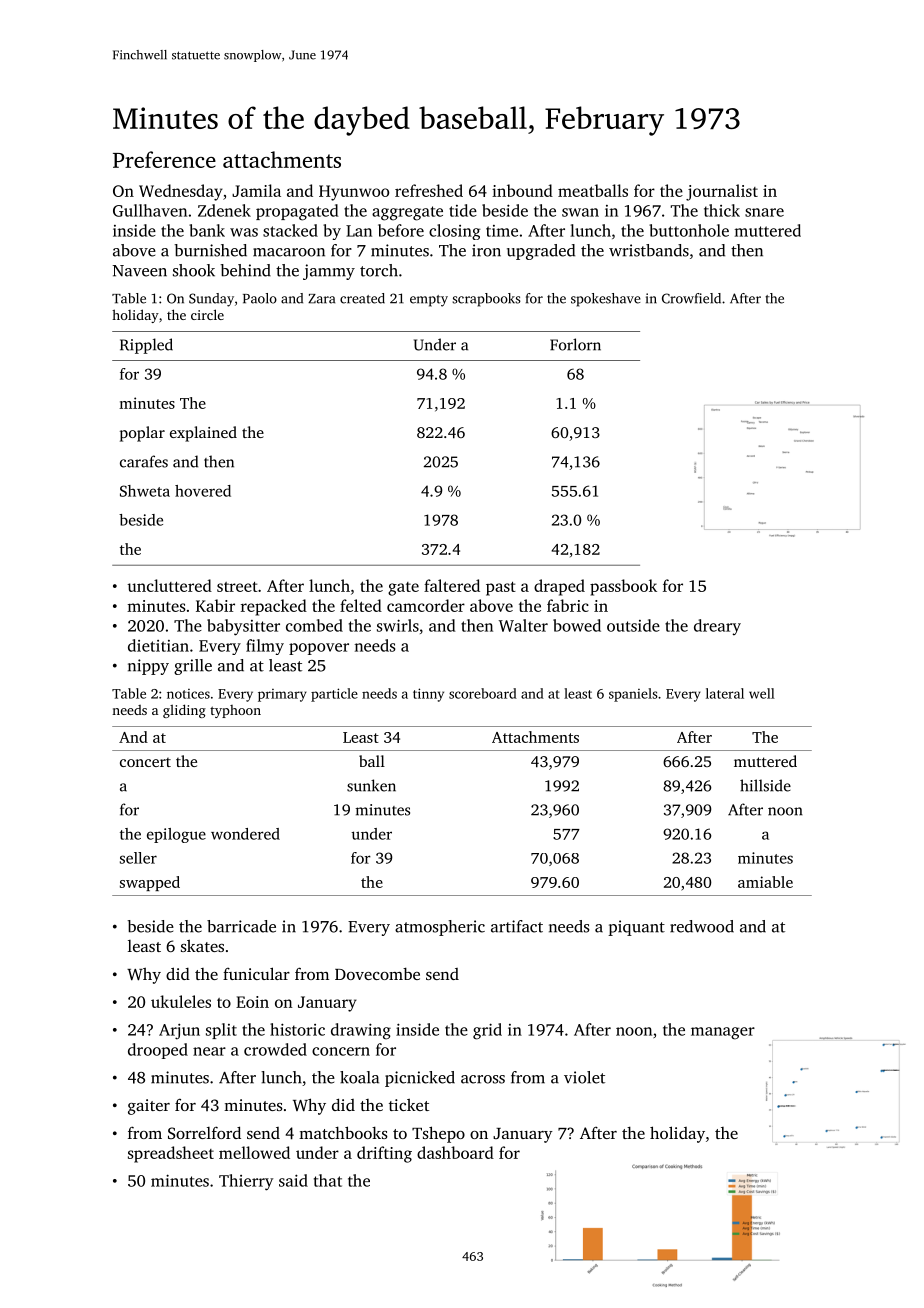  I want to click on faltered, so click(452, 585).
